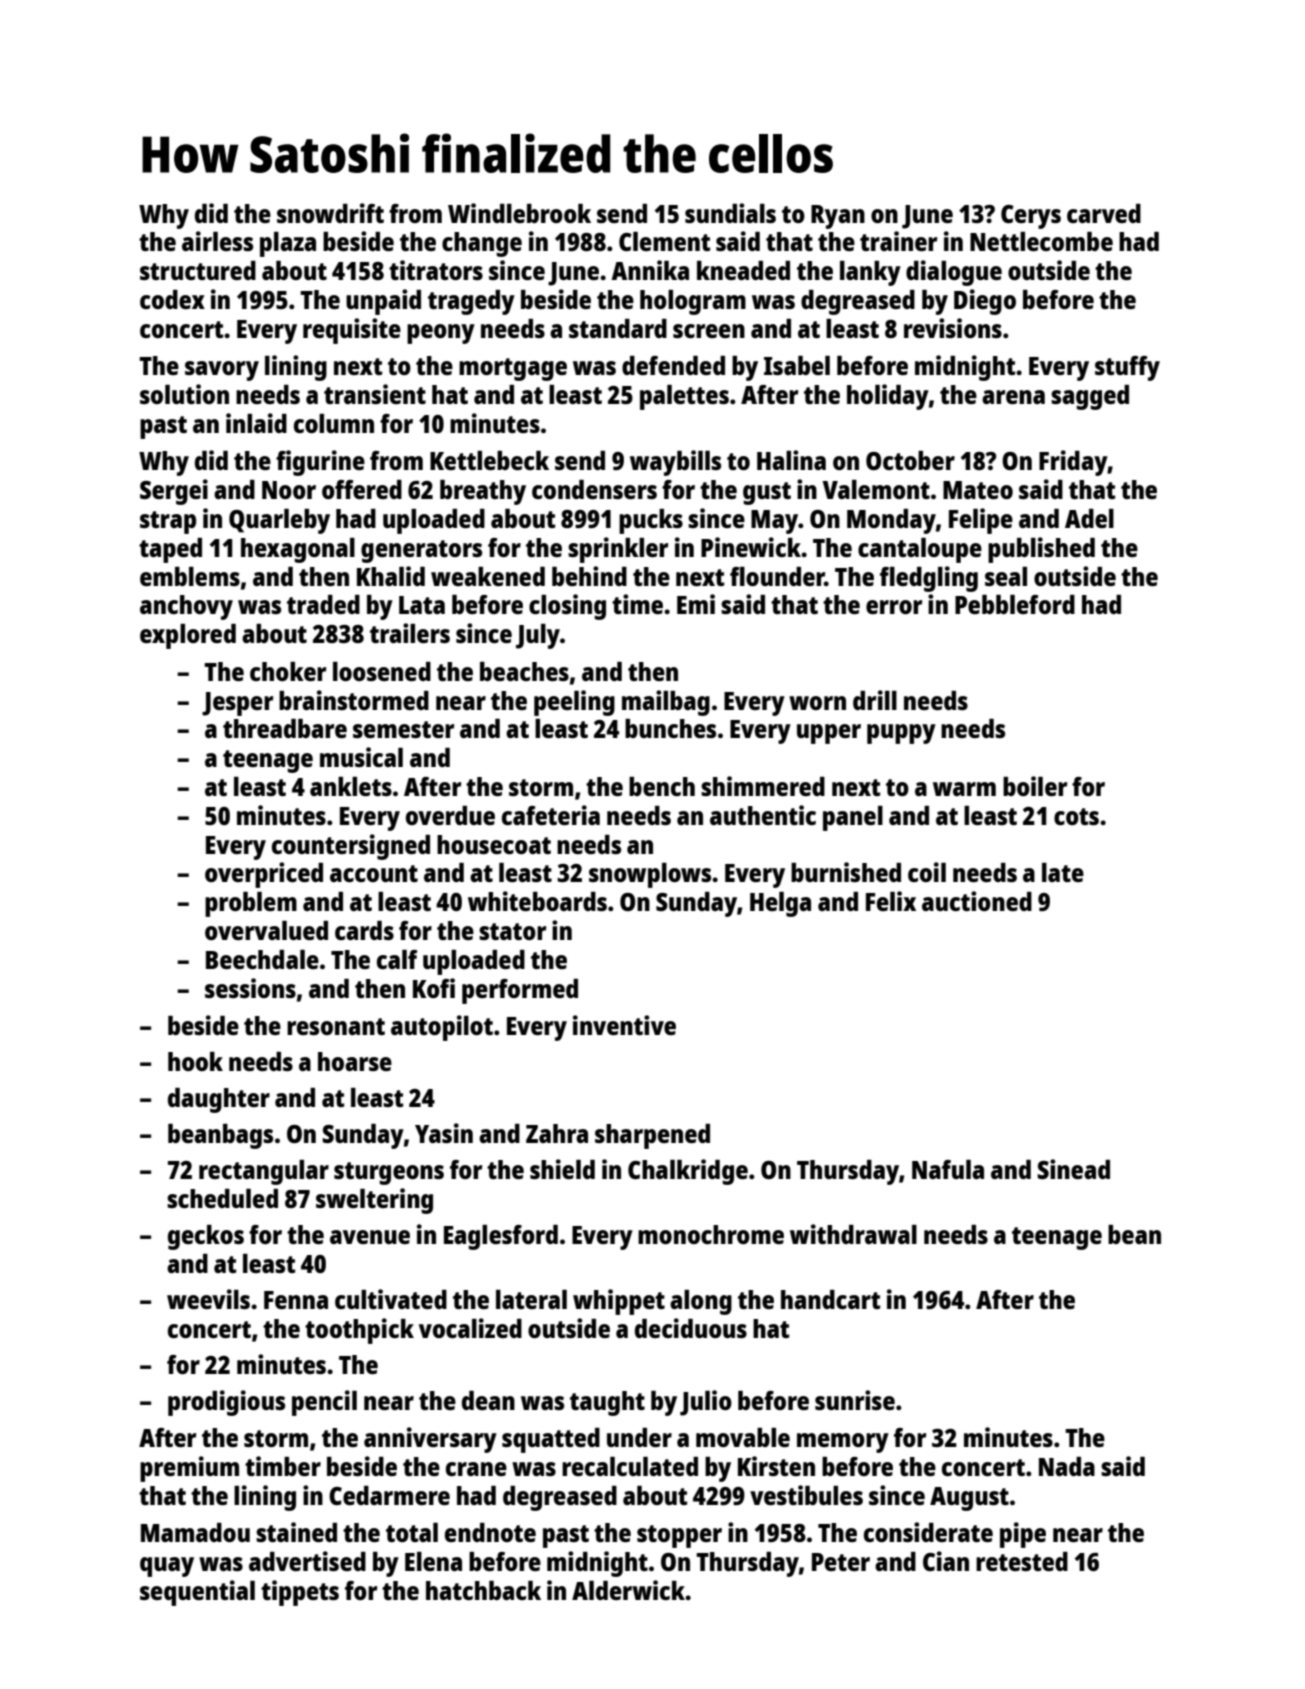 The height and width of the image is (1689, 1305). What do you see at coordinates (838, 217) in the image?
I see `Ryan` at bounding box center [838, 217].
